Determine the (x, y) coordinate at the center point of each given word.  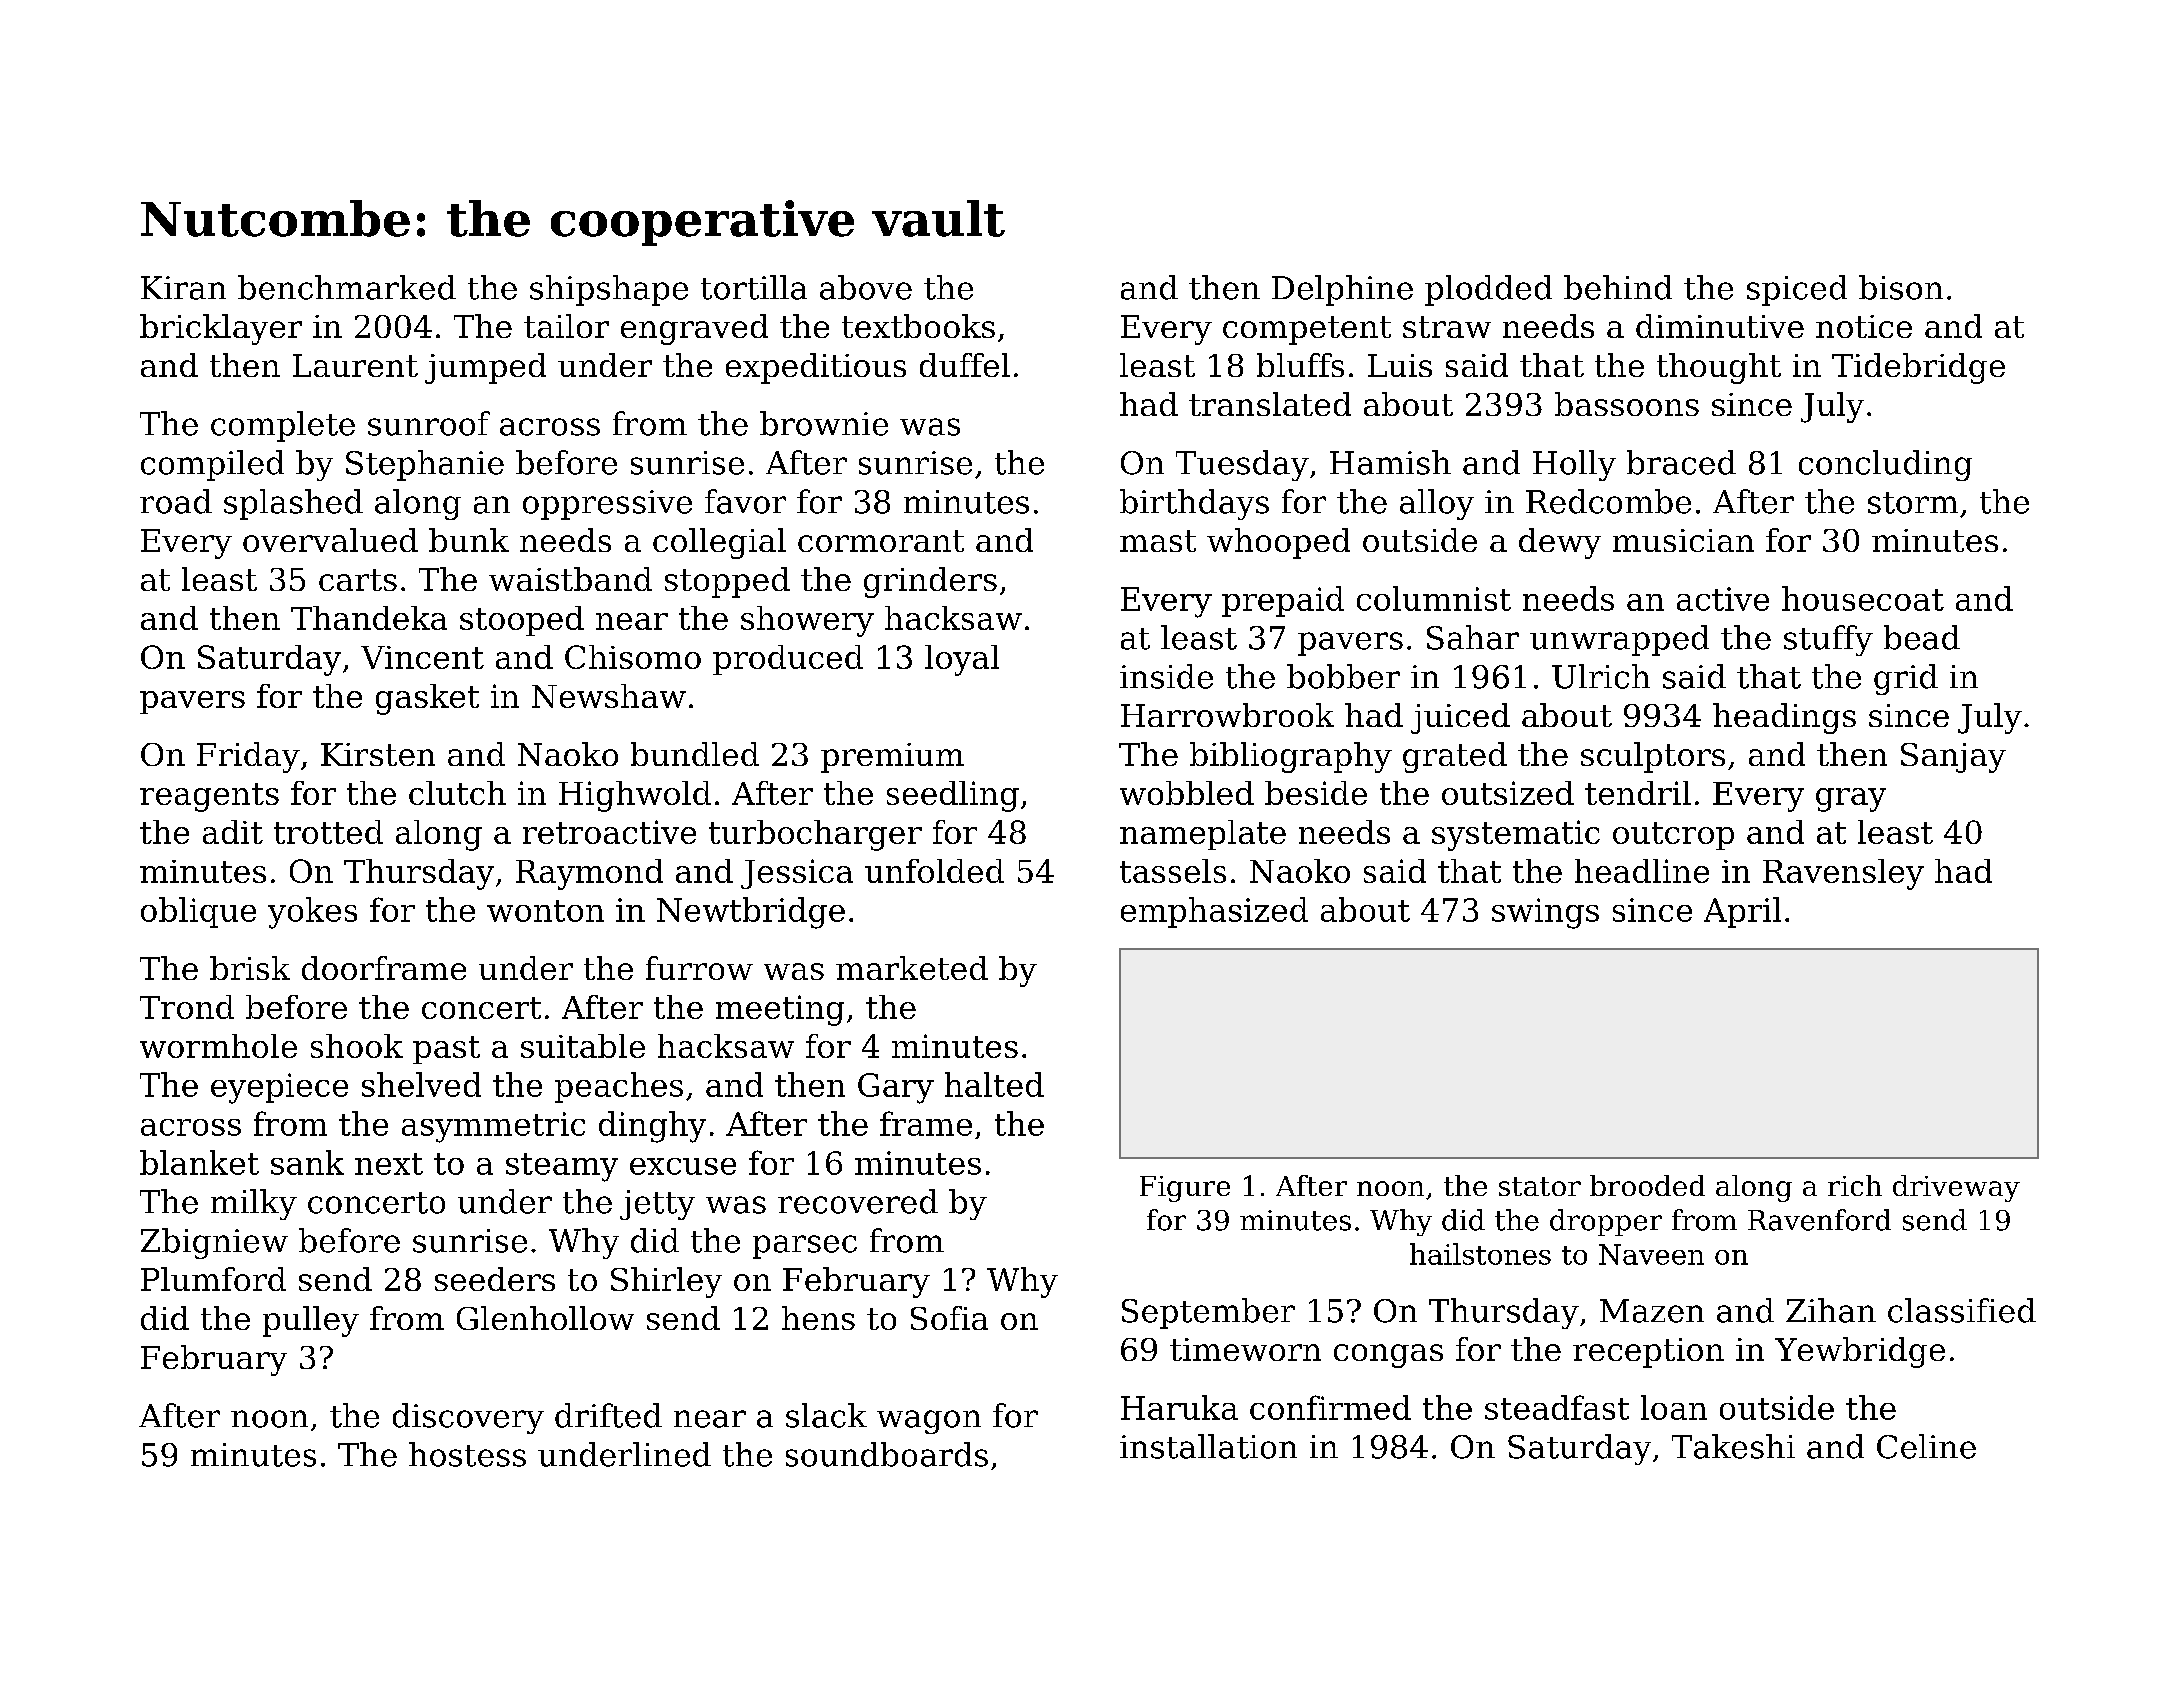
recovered (858, 1201)
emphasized (1214, 912)
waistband (570, 579)
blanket (199, 1162)
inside (1166, 676)
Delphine (1342, 290)
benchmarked (347, 287)
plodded (1488, 290)
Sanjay (1953, 758)
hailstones (1480, 1254)
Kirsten (378, 754)
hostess (467, 1454)
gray (1851, 800)
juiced (1460, 718)
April (1742, 912)
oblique (198, 912)
